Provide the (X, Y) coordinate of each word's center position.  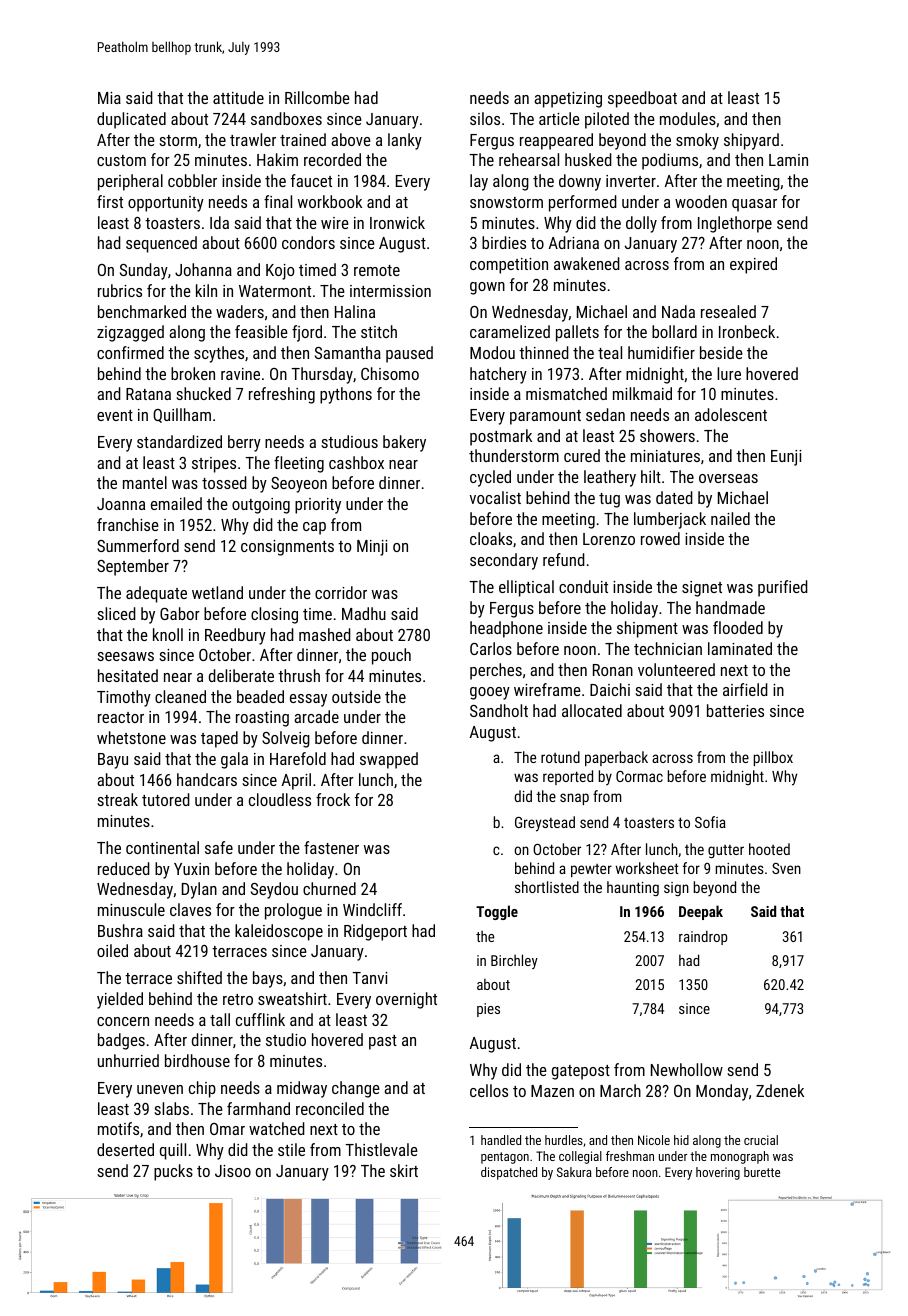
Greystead (545, 824)
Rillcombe (317, 97)
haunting (633, 888)
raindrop (703, 937)
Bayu (113, 761)
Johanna (203, 269)
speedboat (642, 99)
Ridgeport (375, 932)
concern (123, 1021)
